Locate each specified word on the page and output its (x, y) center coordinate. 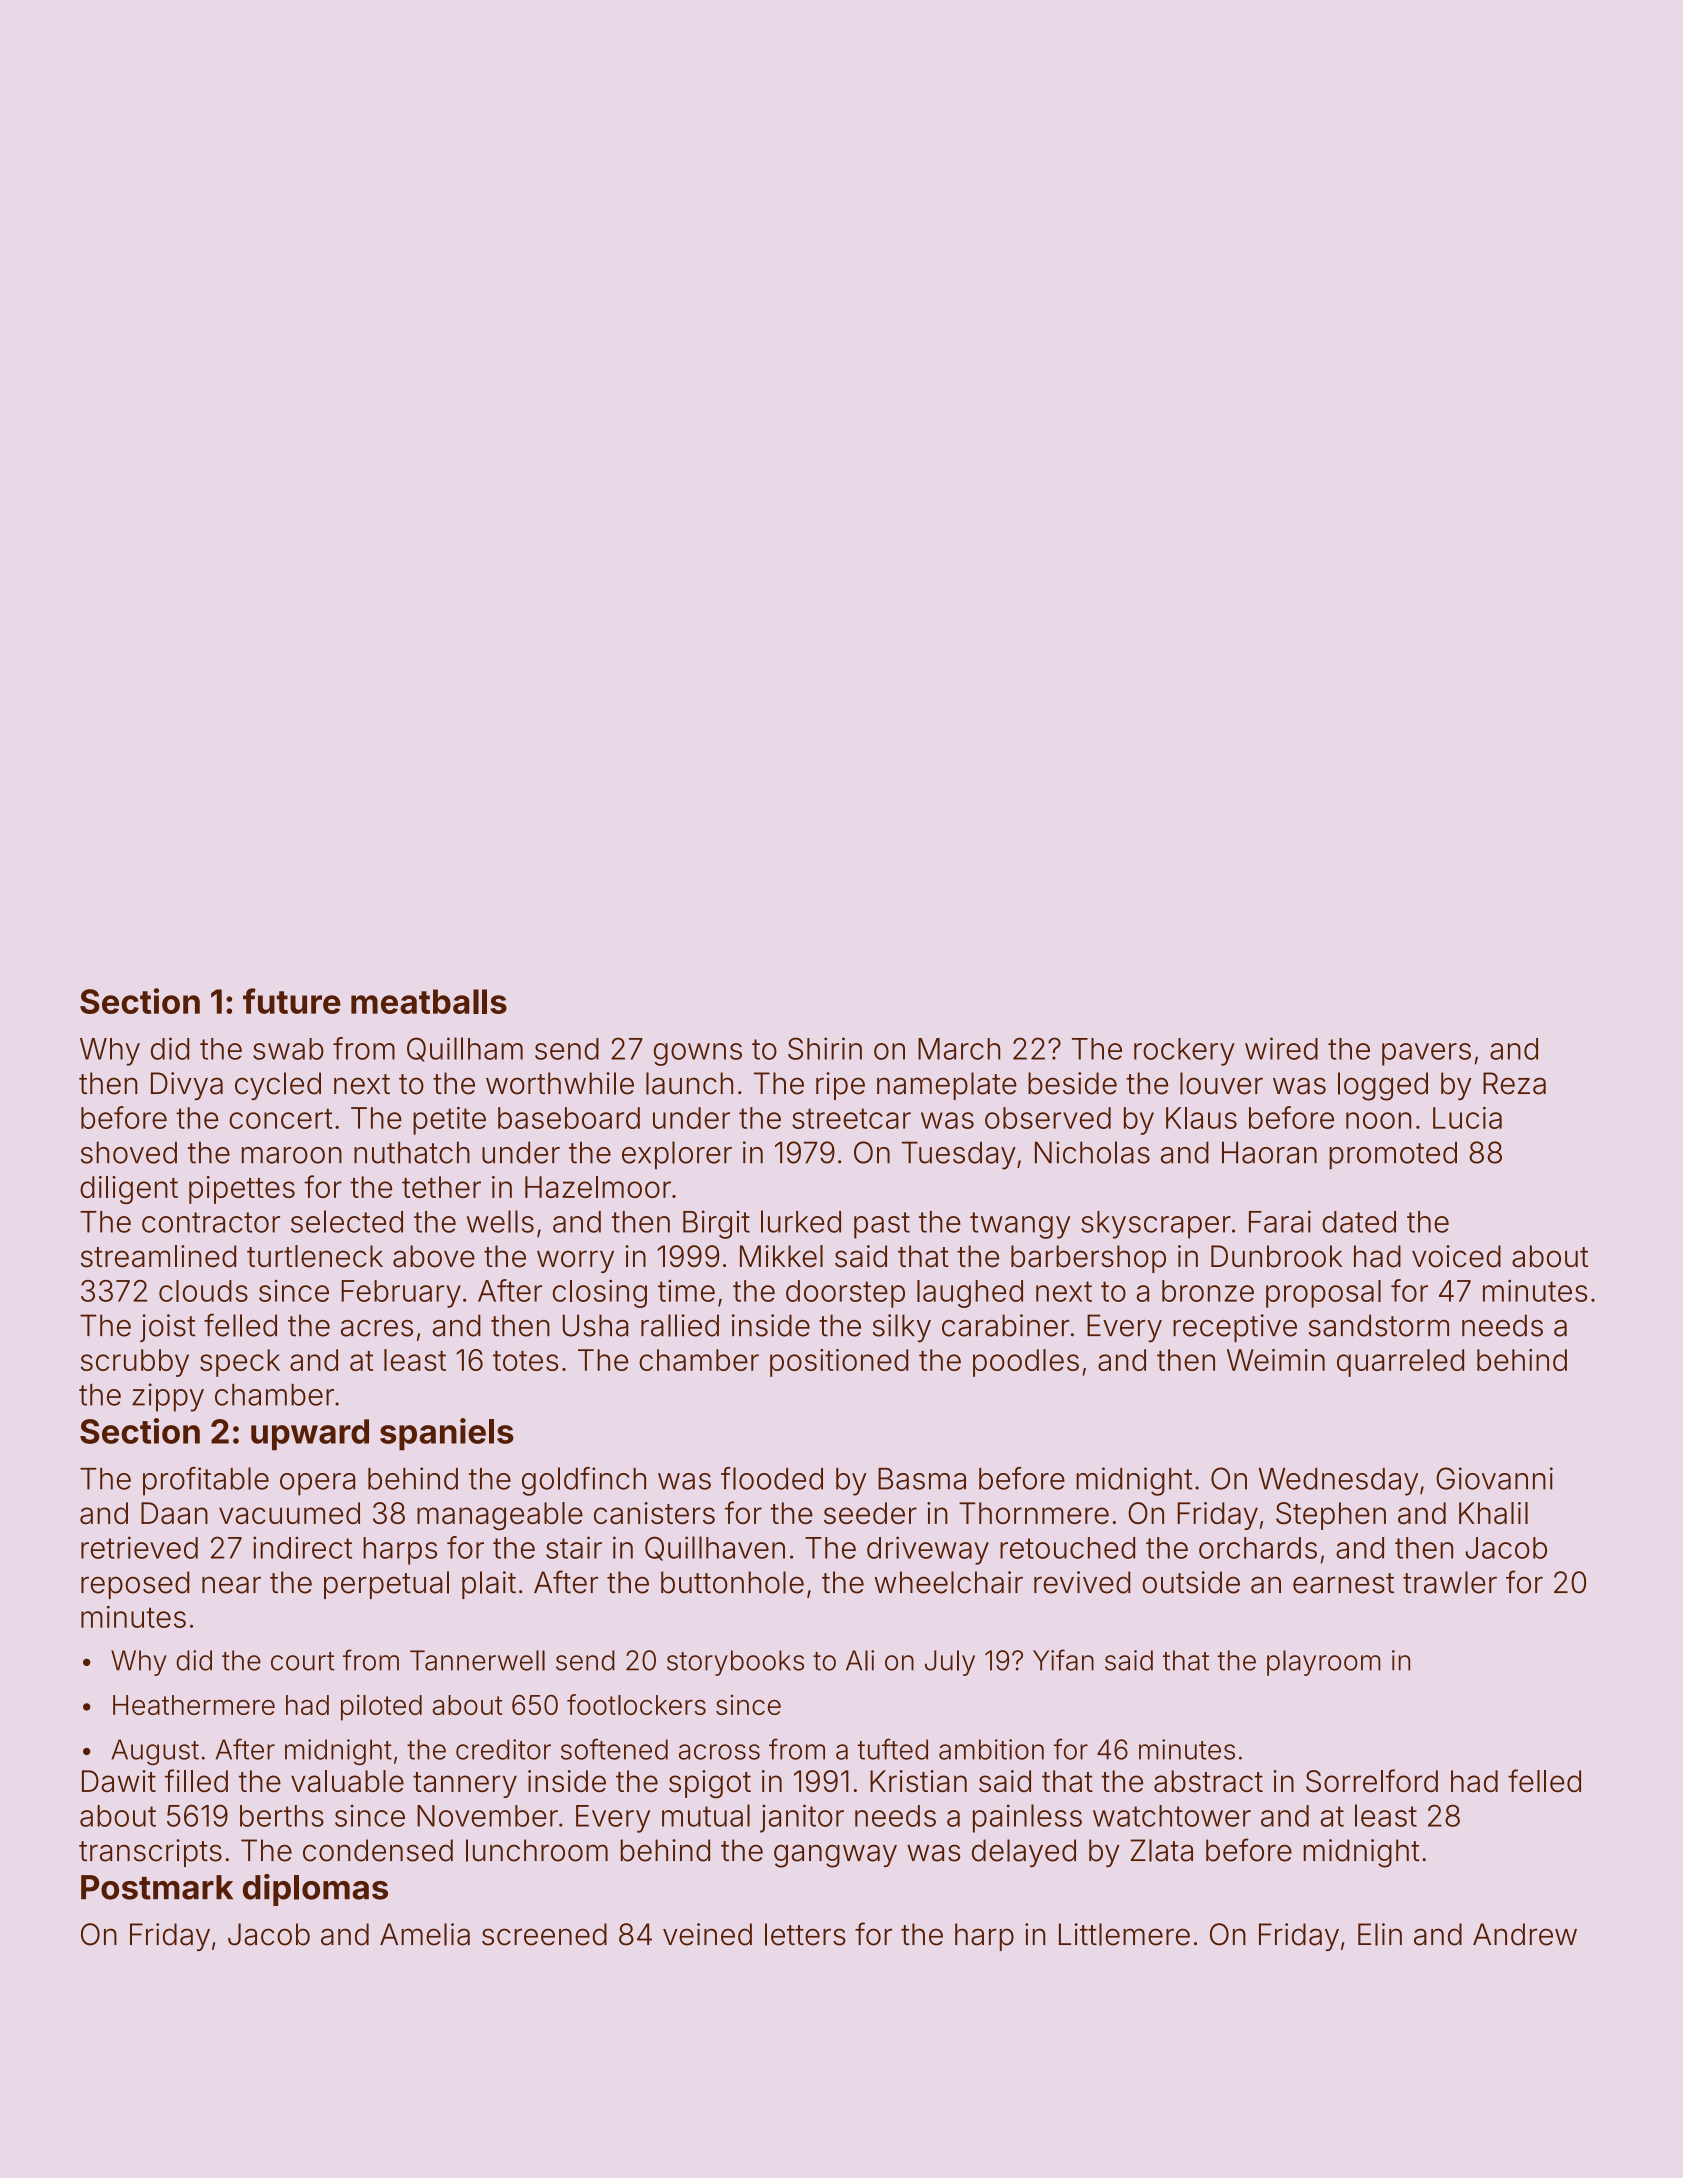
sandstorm (1378, 1325)
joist (167, 1328)
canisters (654, 1513)
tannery (465, 1785)
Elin (1380, 1934)
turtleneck (315, 1256)
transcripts (150, 1853)
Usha (595, 1325)
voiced (1456, 1256)
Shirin (825, 1048)
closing (600, 1294)
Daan (174, 1513)
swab (288, 1049)
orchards (1258, 1548)
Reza (1514, 1083)
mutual (706, 1815)
